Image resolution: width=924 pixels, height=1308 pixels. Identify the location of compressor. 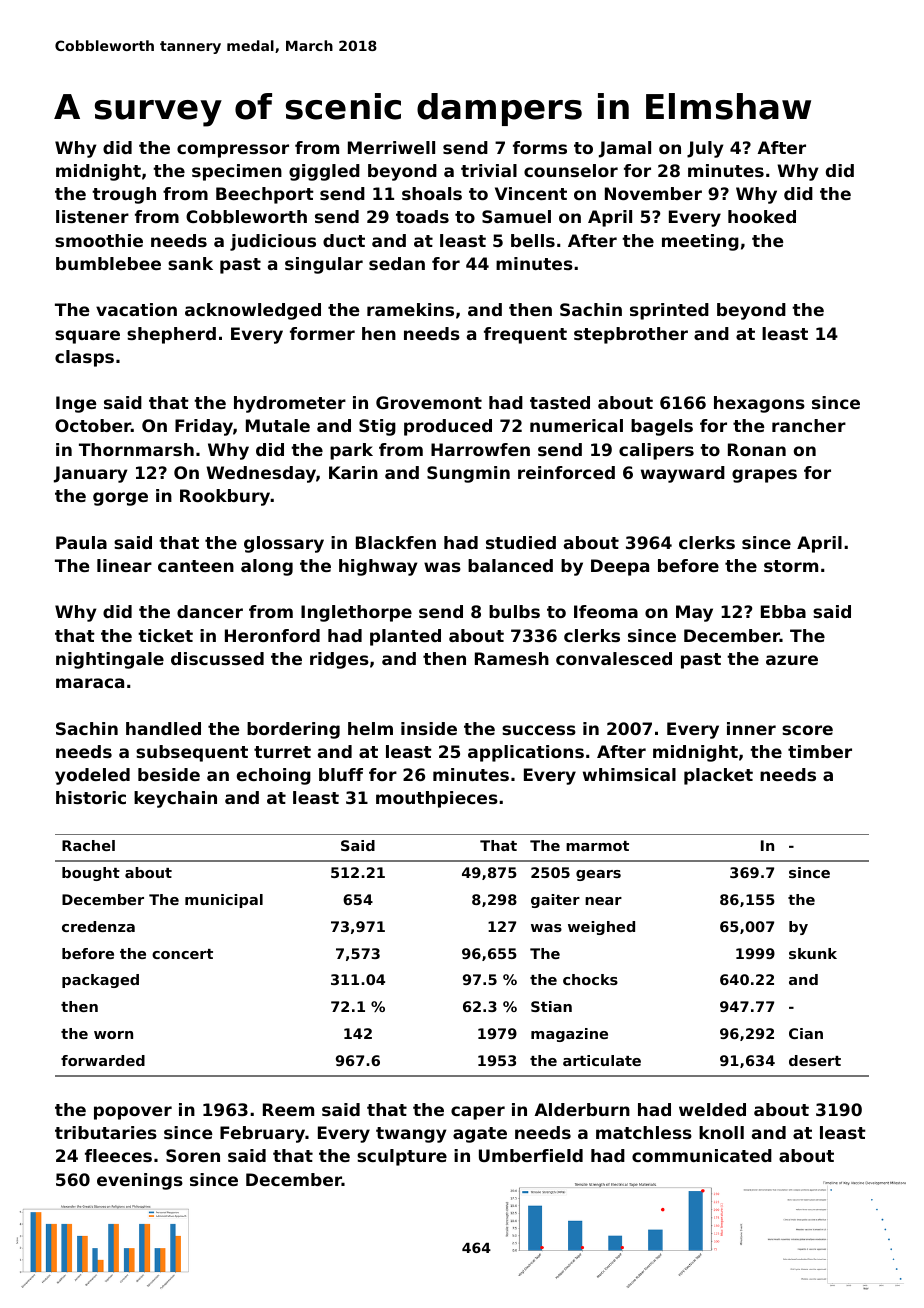
(233, 151).
